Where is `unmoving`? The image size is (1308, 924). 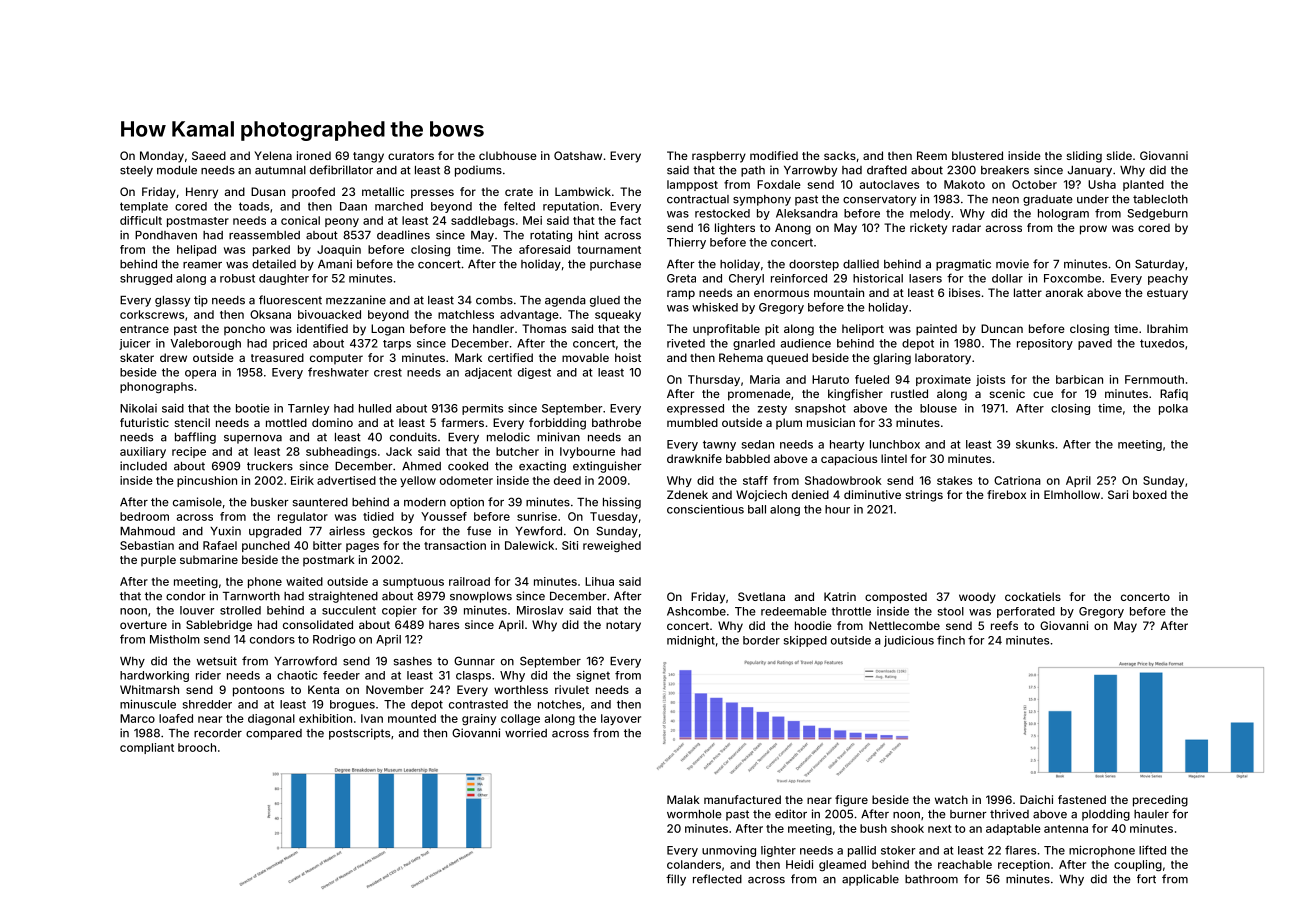
unmoving is located at coordinates (729, 851).
